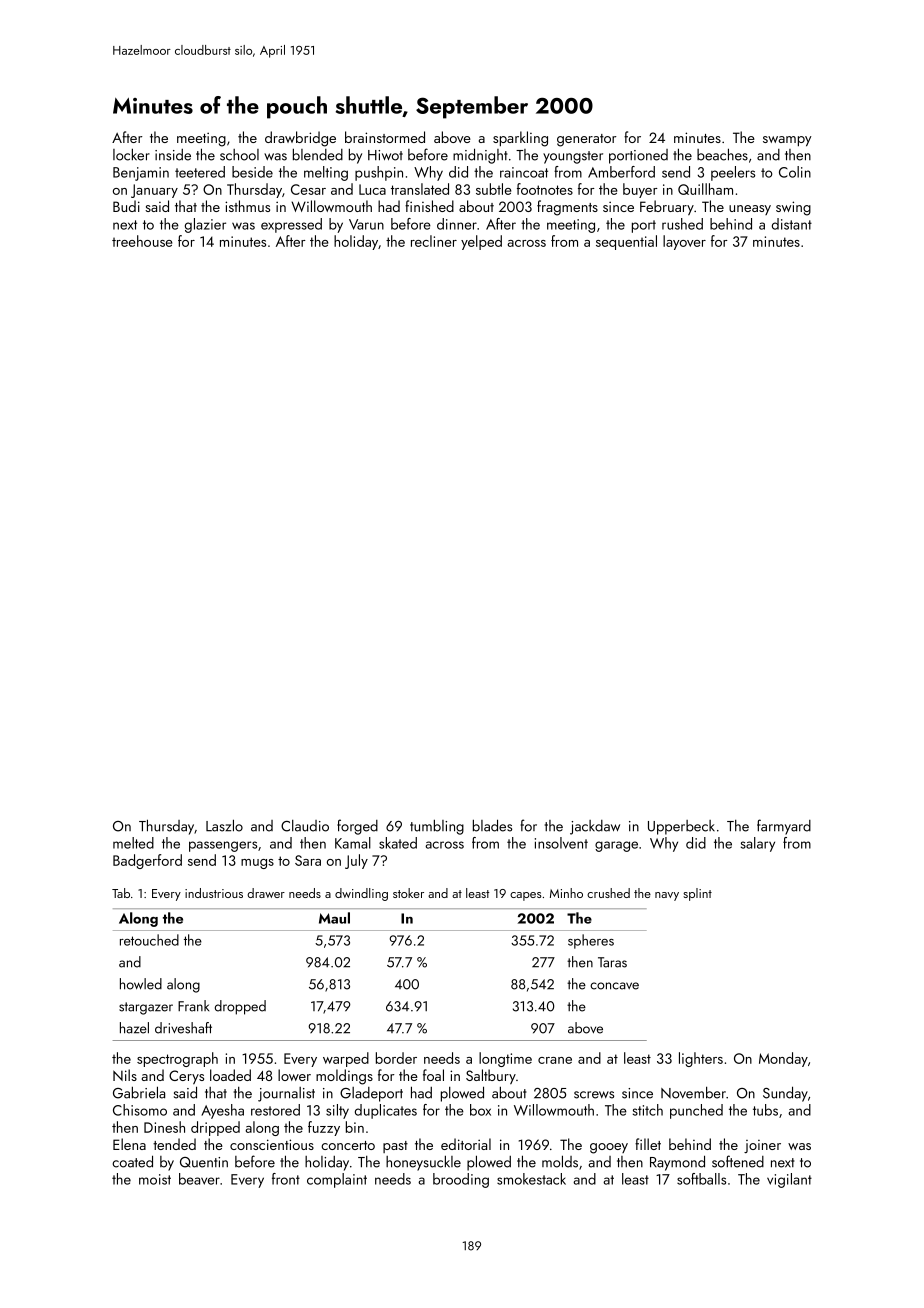 The width and height of the screenshot is (924, 1308). What do you see at coordinates (789, 1180) in the screenshot?
I see `vigilant` at bounding box center [789, 1180].
